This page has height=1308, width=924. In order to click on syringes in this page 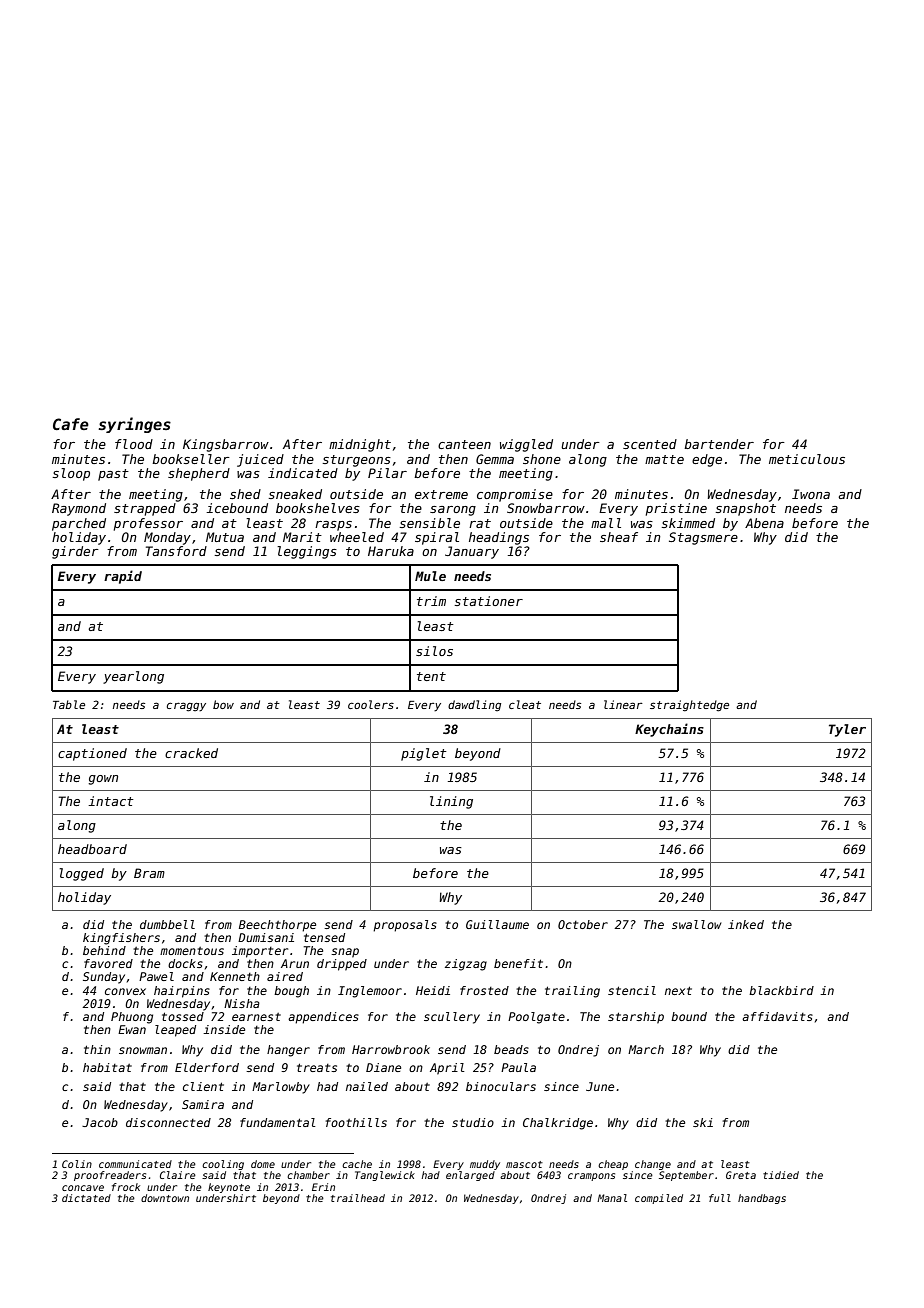, I will do `click(134, 425)`.
